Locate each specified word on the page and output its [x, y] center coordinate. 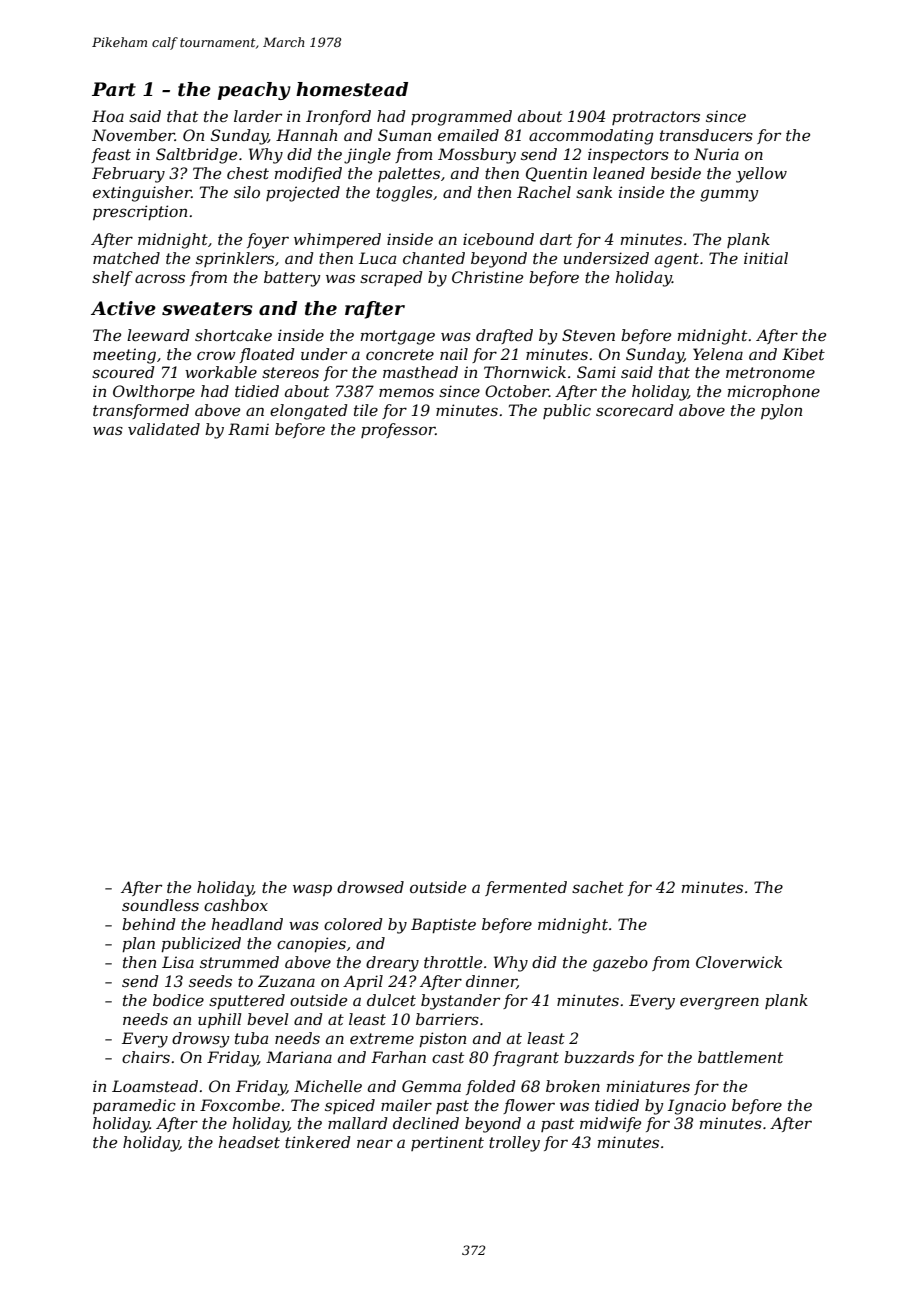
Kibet [803, 354]
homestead [352, 89]
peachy [254, 91]
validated [164, 429]
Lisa [178, 962]
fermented [526, 888]
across [160, 278]
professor [398, 430]
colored [353, 924]
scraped [391, 278]
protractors [656, 118]
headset [249, 1142]
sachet [598, 887]
